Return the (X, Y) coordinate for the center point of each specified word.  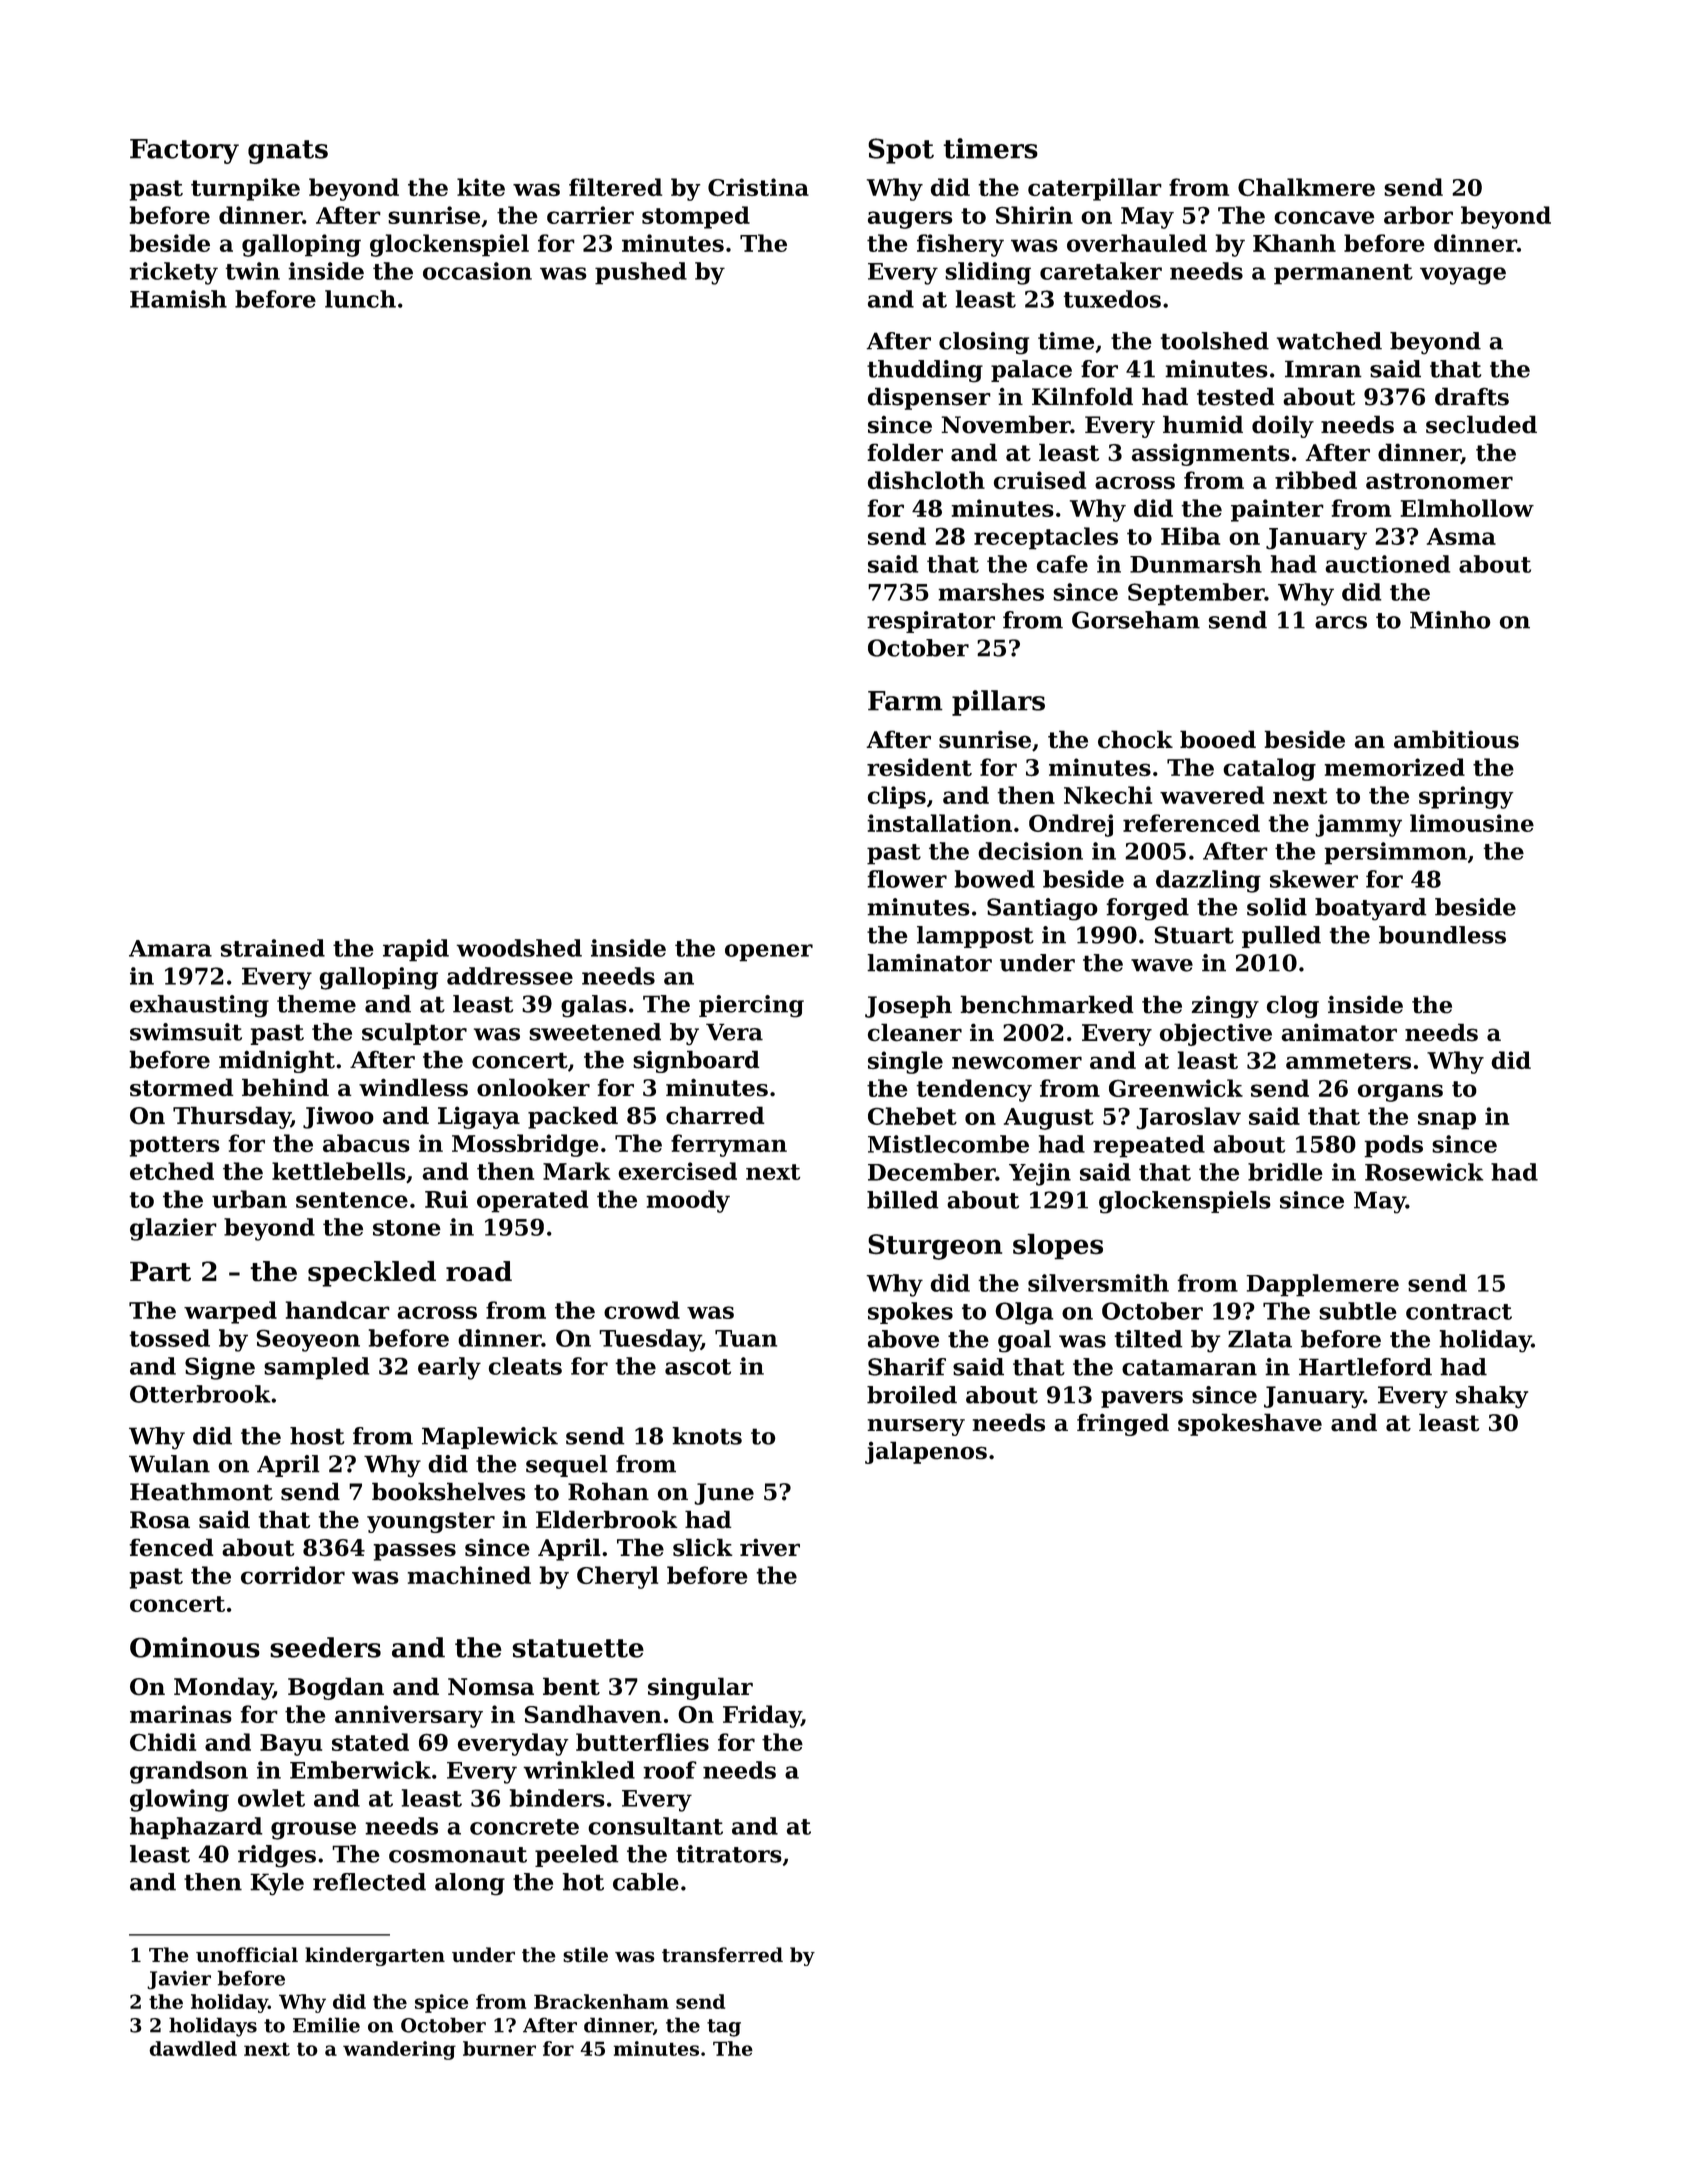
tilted (1148, 1339)
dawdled (193, 2048)
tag (724, 2028)
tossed (169, 1338)
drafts (1472, 396)
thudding (925, 371)
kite (481, 187)
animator (1339, 1032)
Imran (1323, 369)
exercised (677, 1171)
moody (688, 1201)
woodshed (519, 948)
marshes (991, 592)
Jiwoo (338, 1117)
